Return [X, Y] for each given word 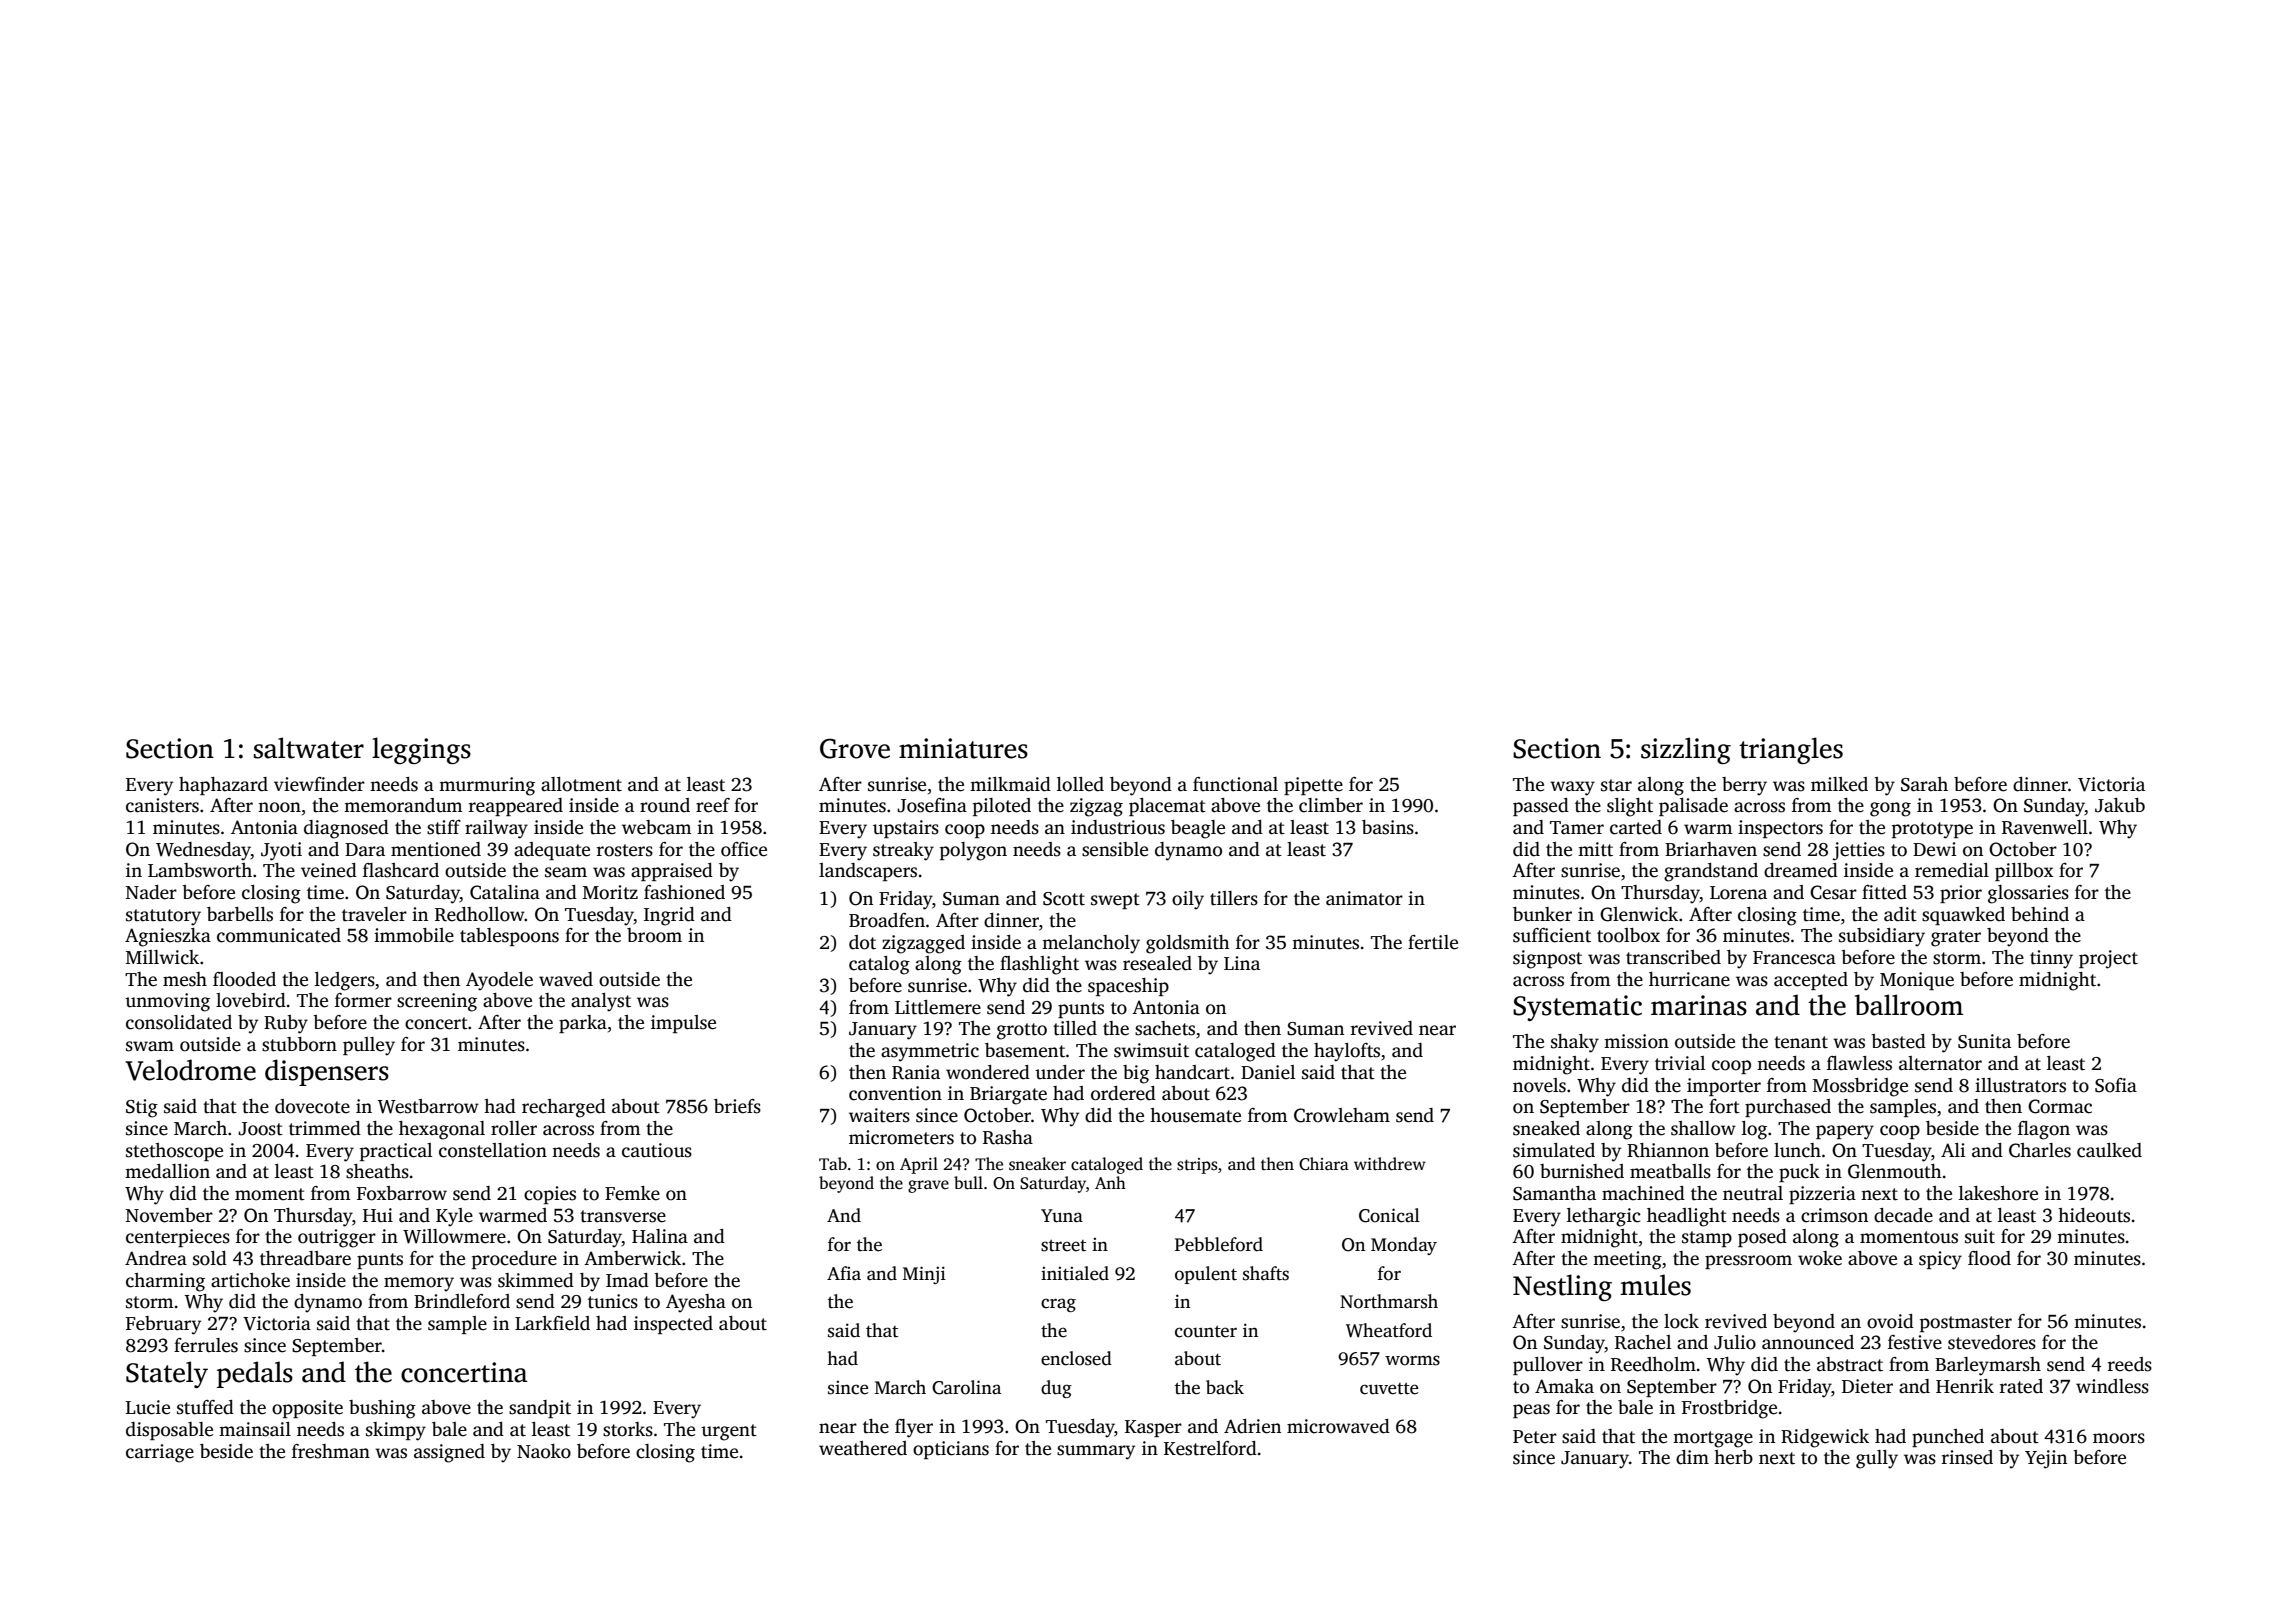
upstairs [906, 829]
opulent [1206, 1275]
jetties [1859, 851]
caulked [2109, 1150]
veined [329, 870]
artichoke [250, 1280]
